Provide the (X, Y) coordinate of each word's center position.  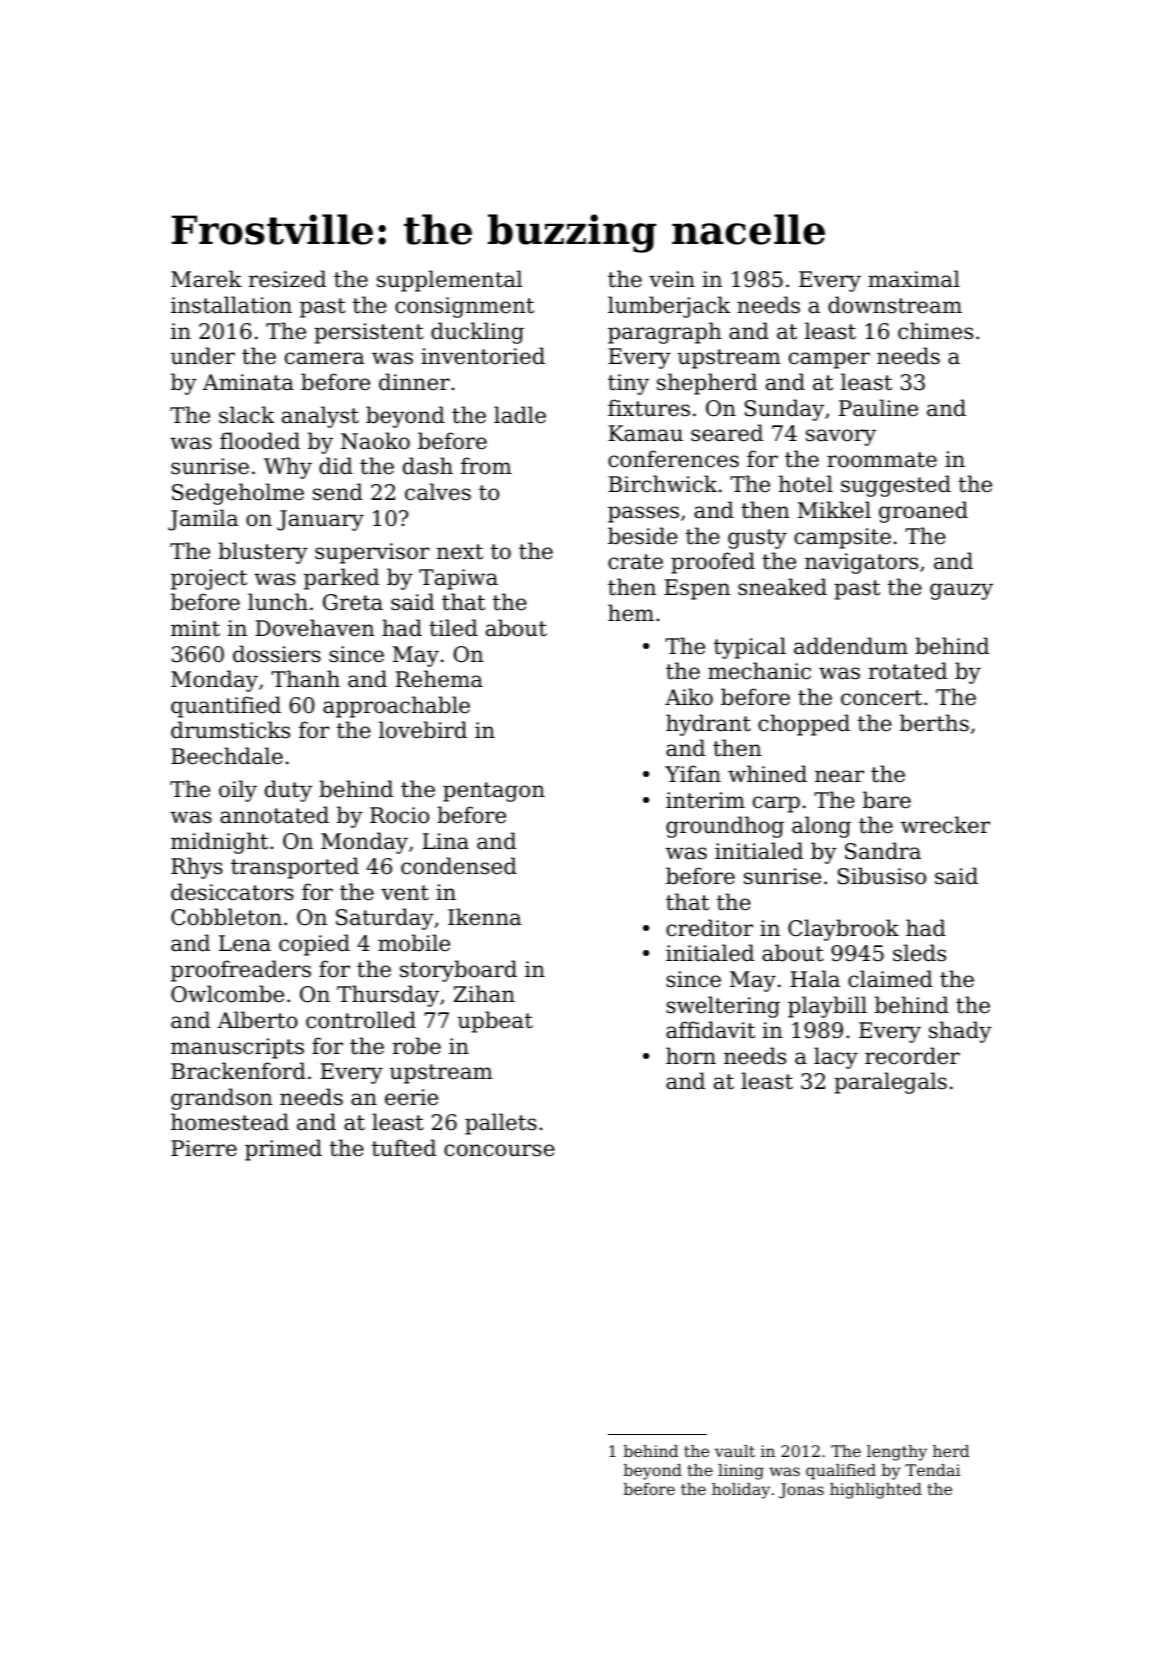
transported (295, 868)
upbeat (495, 1022)
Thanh (305, 679)
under (203, 356)
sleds (919, 953)
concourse (499, 1150)
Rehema (439, 679)
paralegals (890, 1083)
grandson (222, 1099)
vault (735, 1451)
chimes (935, 331)
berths (934, 723)
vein (672, 279)
